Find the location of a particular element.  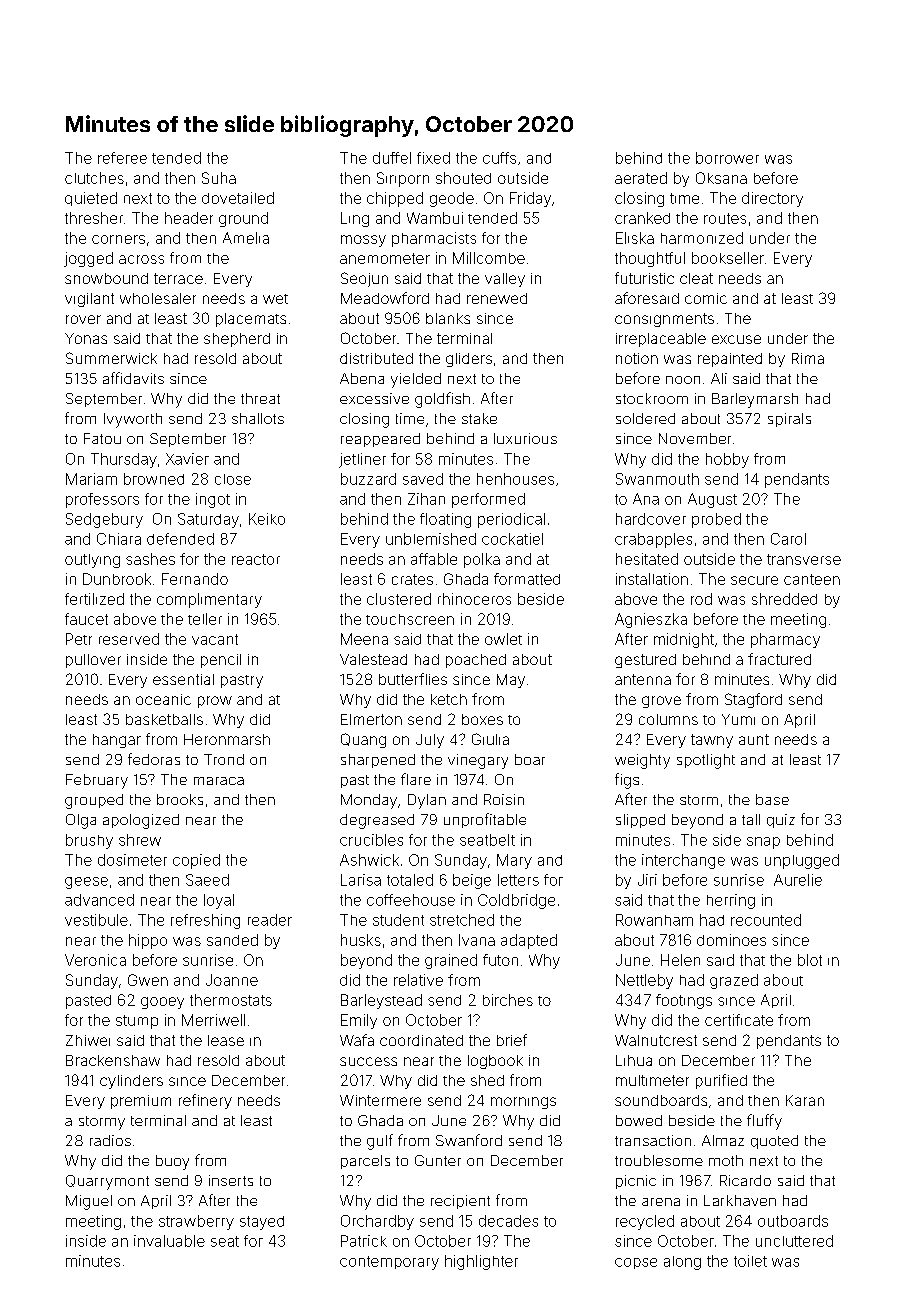

excessive is located at coordinates (374, 398).
